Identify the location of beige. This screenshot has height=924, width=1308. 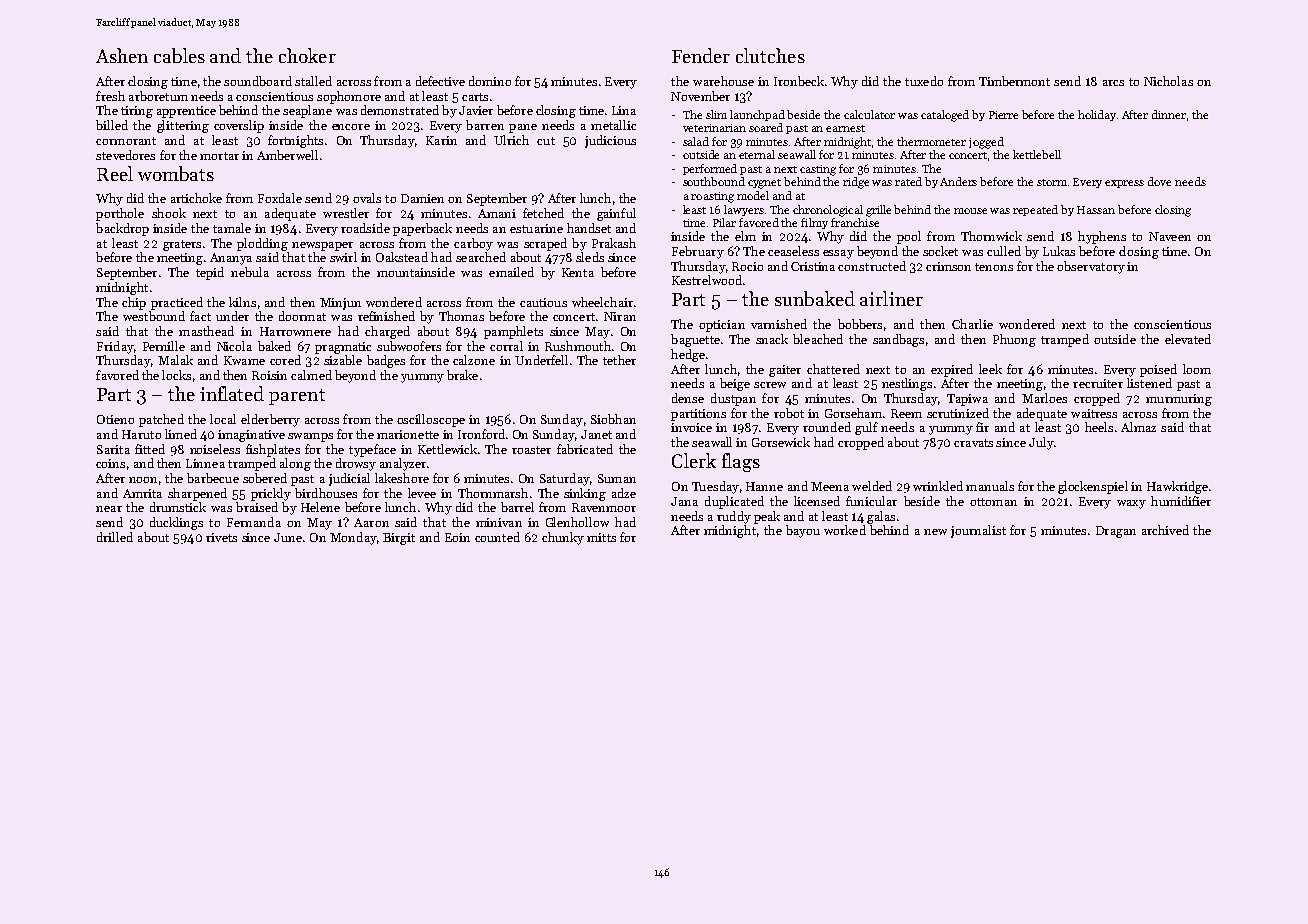
(735, 384).
